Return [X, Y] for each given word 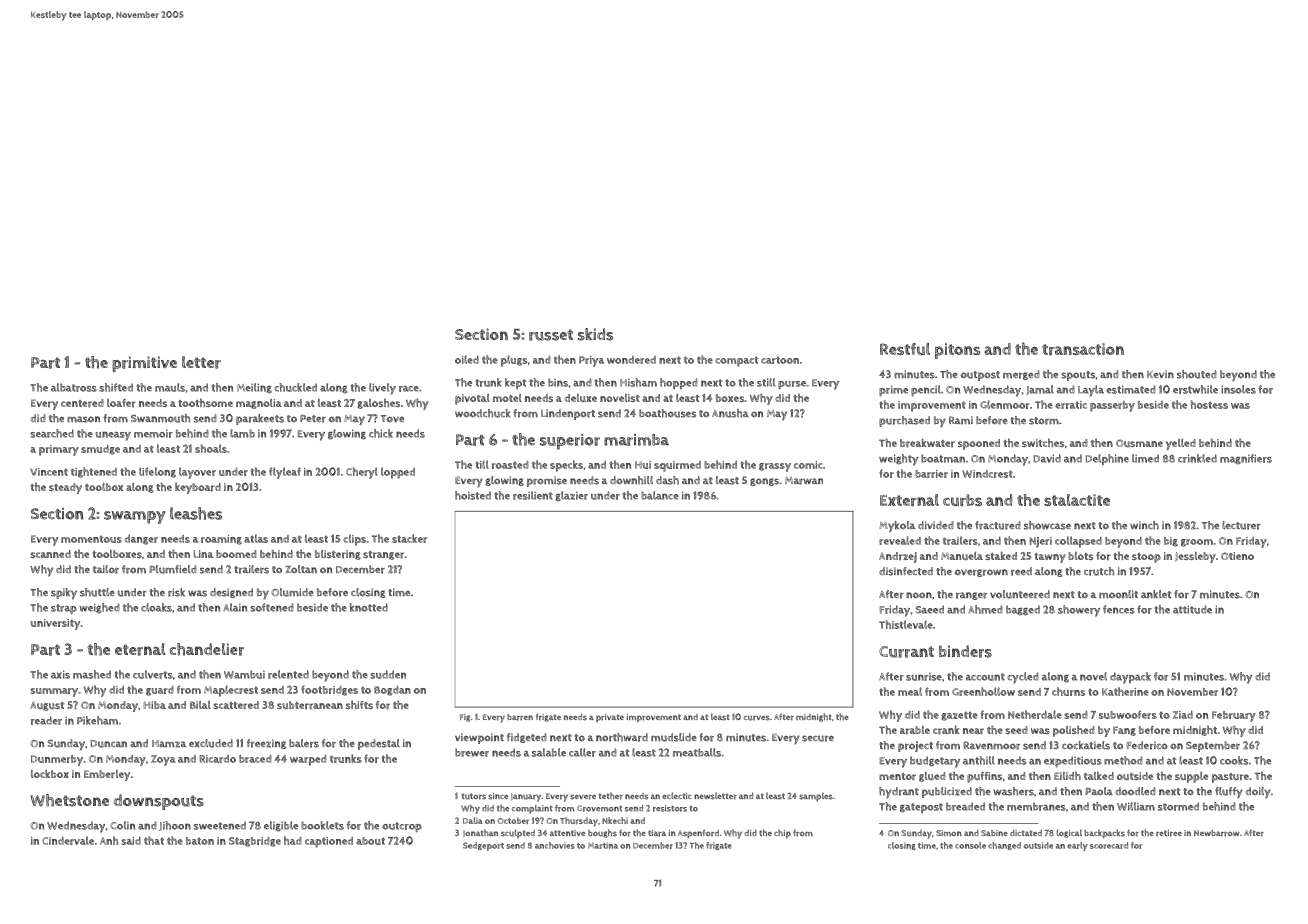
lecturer [1241, 525]
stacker [409, 538]
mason [83, 419]
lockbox [50, 774]
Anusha [730, 413]
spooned [979, 444]
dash [667, 480]
